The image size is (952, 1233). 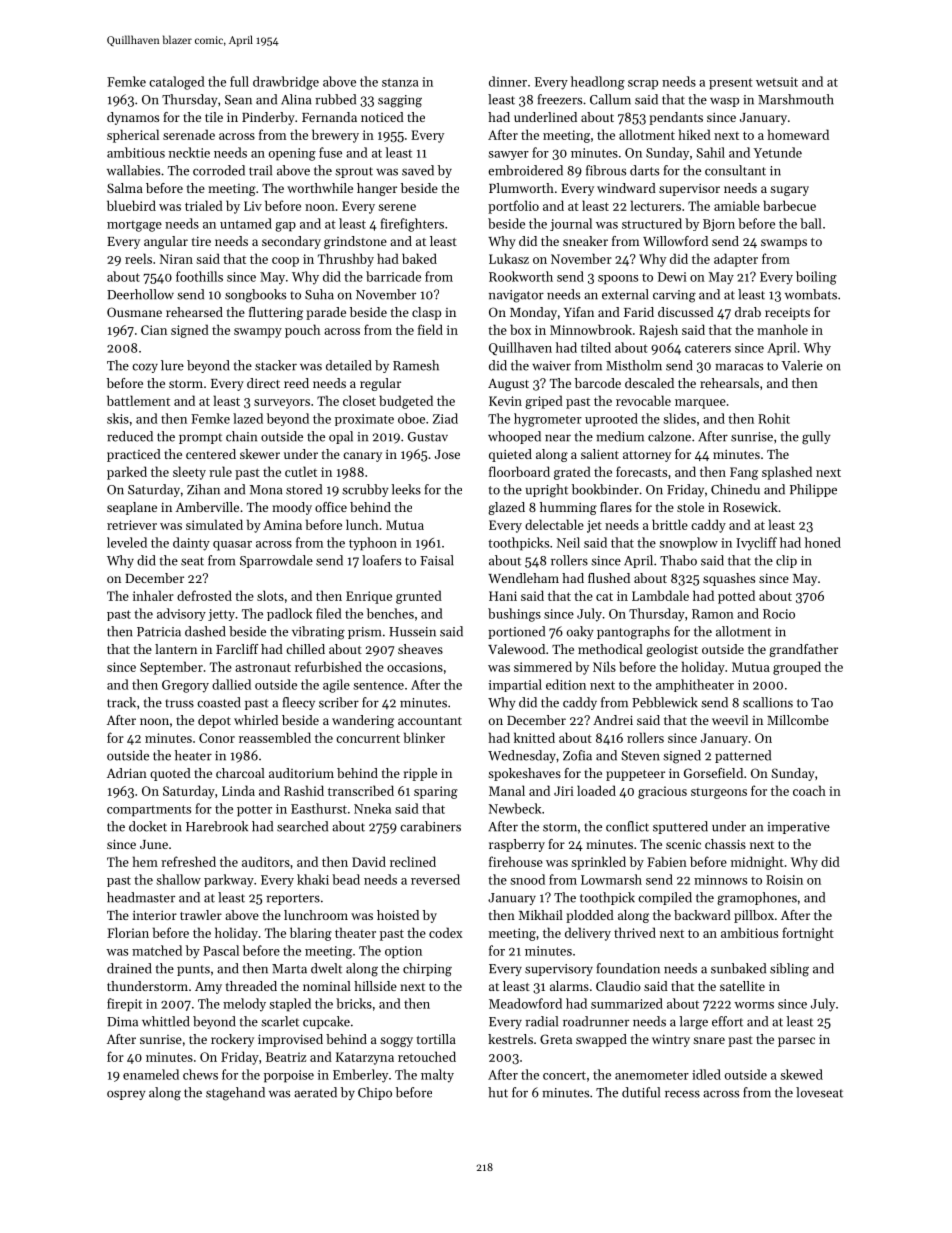 What do you see at coordinates (808, 934) in the screenshot?
I see `fortnight` at bounding box center [808, 934].
